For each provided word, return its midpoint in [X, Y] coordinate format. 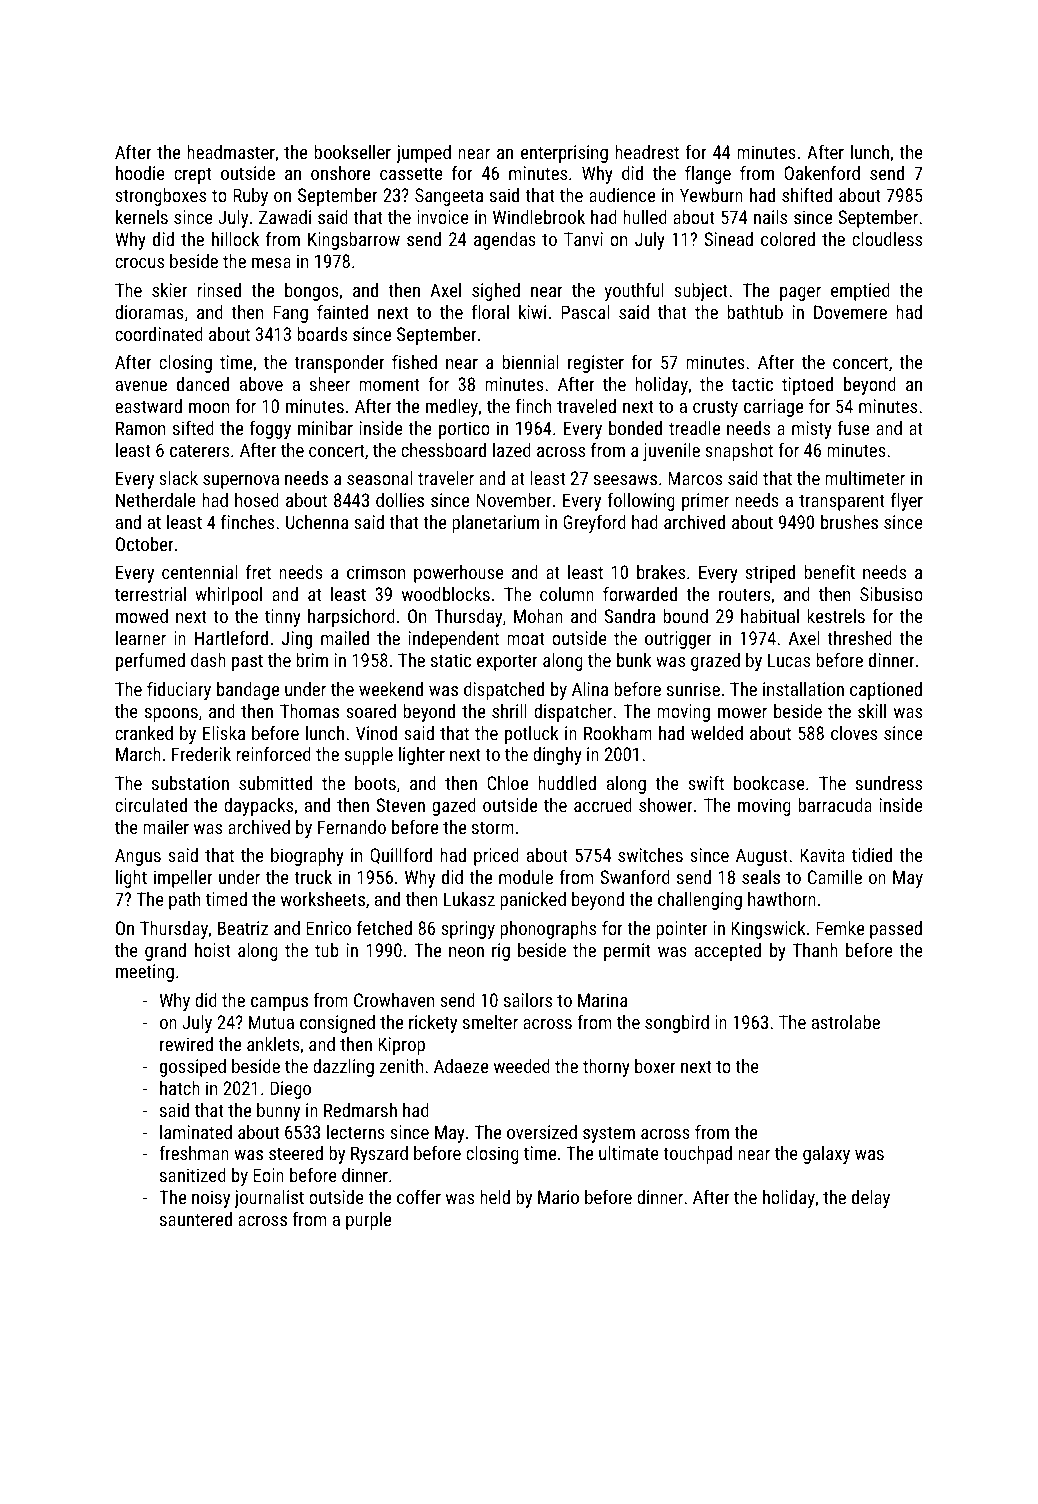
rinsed [219, 290]
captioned [886, 691]
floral [490, 311]
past [247, 662]
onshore [340, 173]
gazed [454, 807]
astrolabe [846, 1022]
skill [872, 711]
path [184, 901]
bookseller [352, 152]
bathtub [755, 312]
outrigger [678, 640]
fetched [384, 927]
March [138, 754]
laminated [196, 1132]
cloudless [887, 239]
